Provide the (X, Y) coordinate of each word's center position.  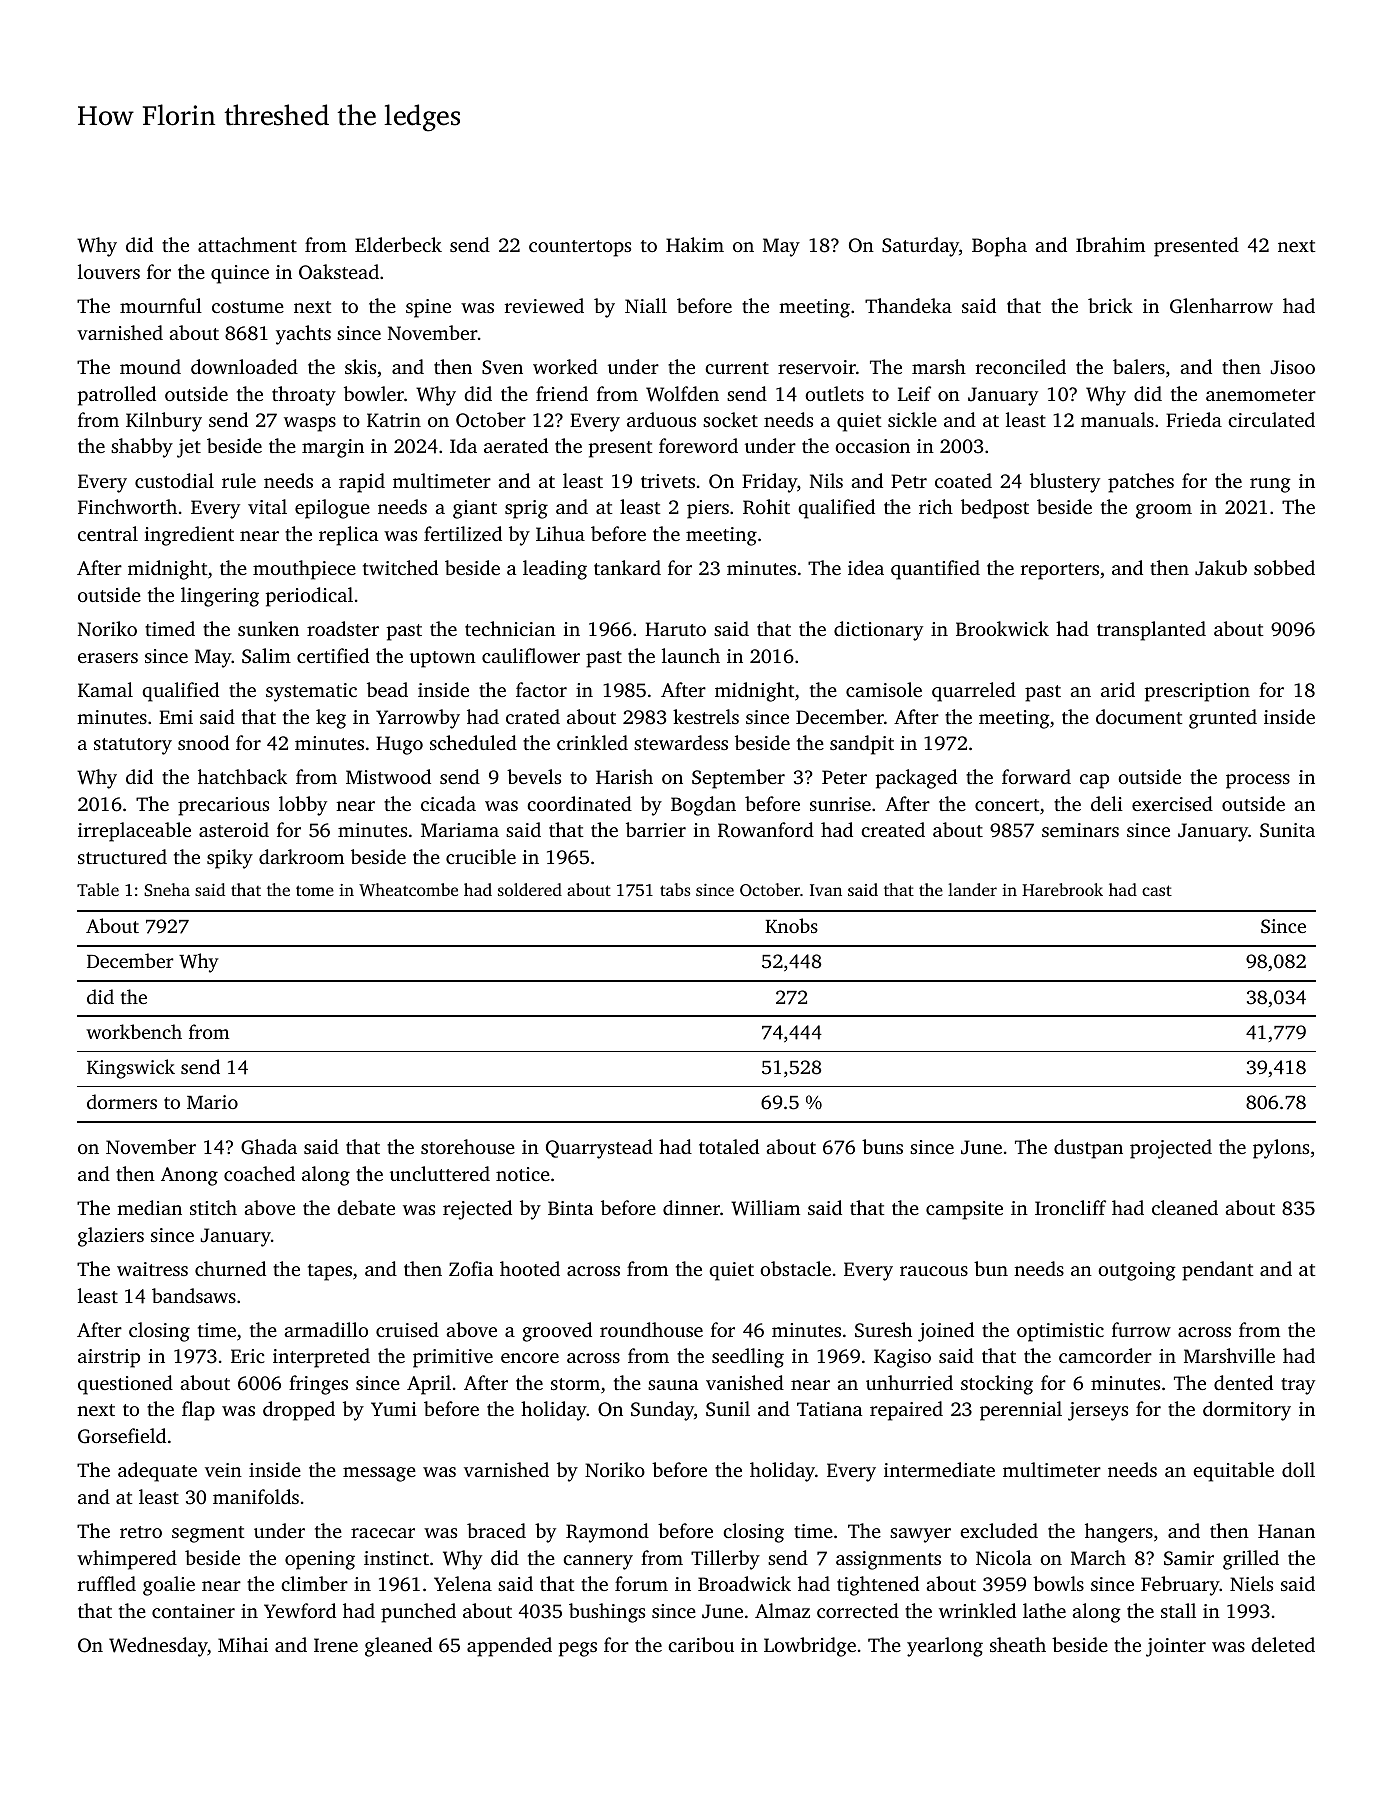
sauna (673, 1385)
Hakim (695, 244)
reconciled (1021, 366)
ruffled (107, 1583)
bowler (374, 393)
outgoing (1137, 1271)
